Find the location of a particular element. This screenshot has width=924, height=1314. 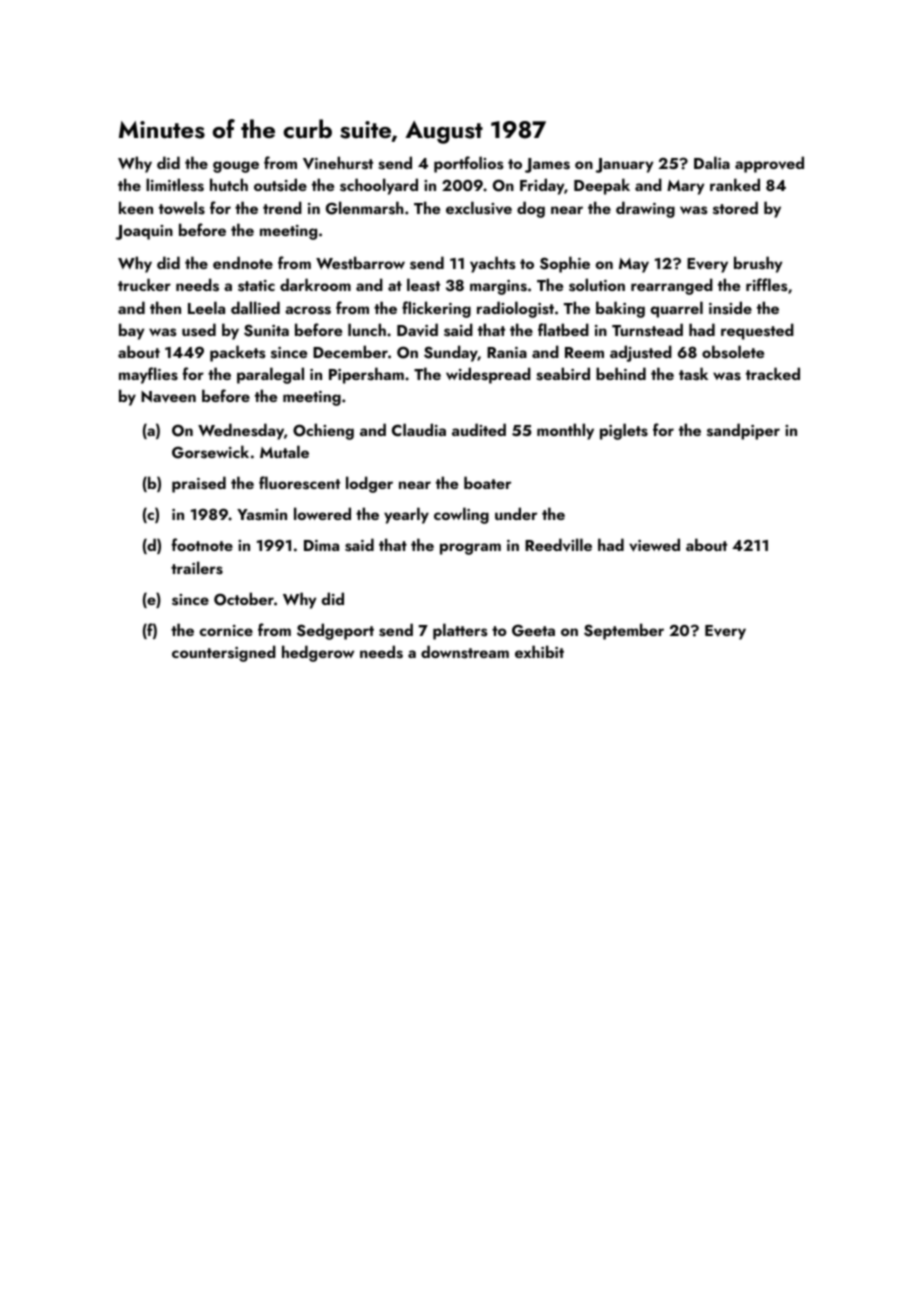

lowered is located at coordinates (322, 513).
